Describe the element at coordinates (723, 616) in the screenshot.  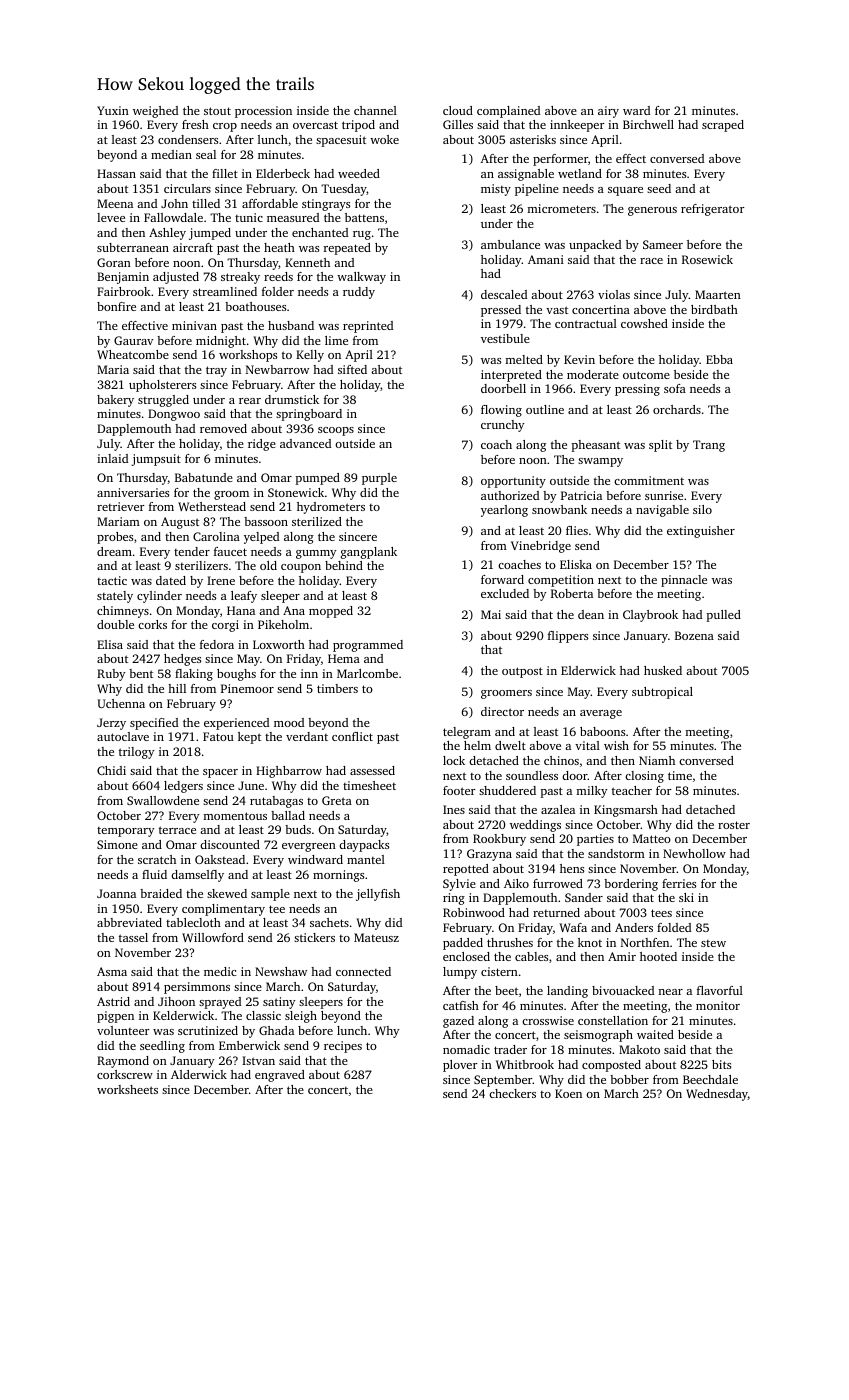
I see `pulled` at that location.
